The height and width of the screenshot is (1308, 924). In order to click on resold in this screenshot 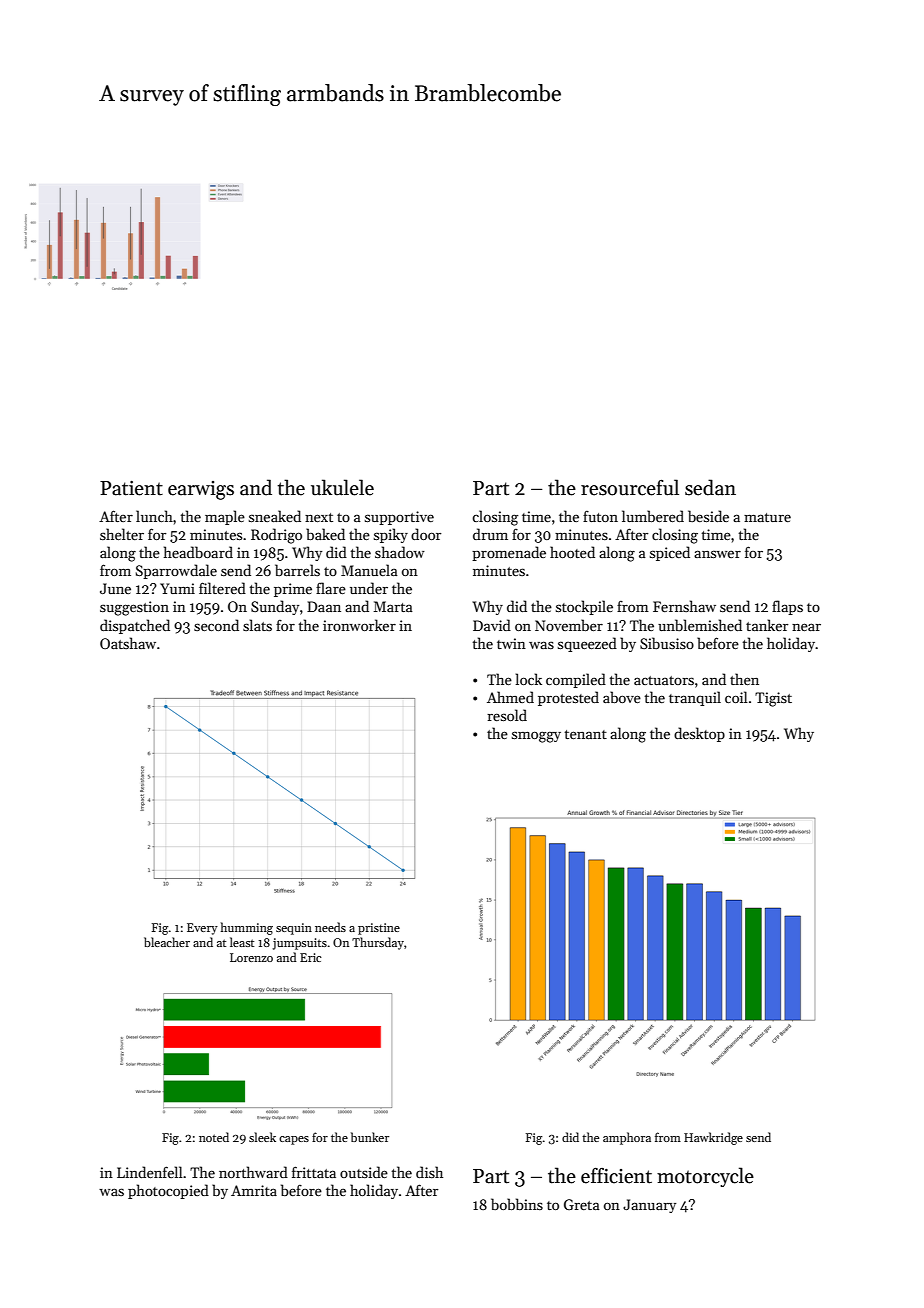, I will do `click(507, 715)`.
